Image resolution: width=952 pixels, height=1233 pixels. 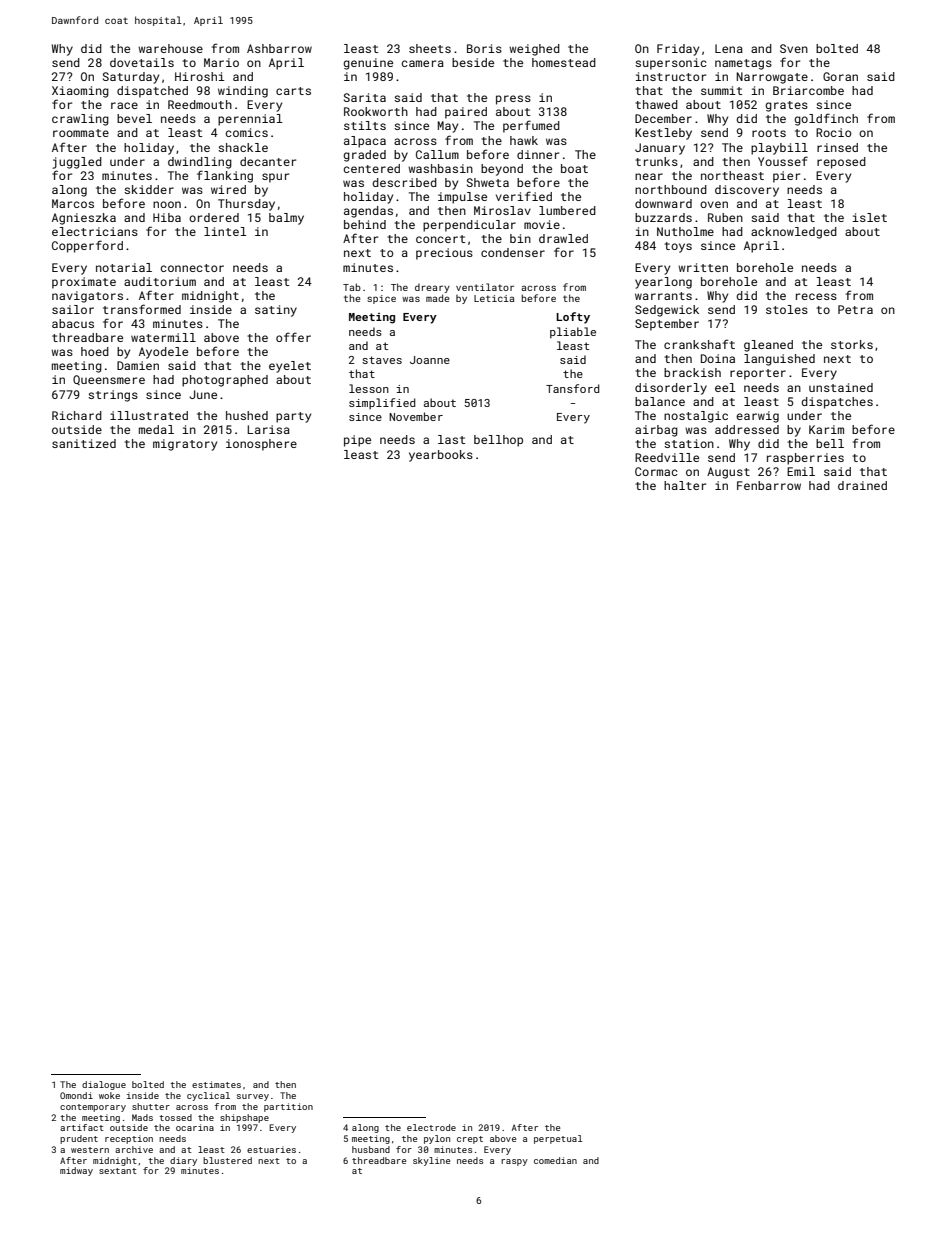 I want to click on electrode, so click(x=431, y=1127).
